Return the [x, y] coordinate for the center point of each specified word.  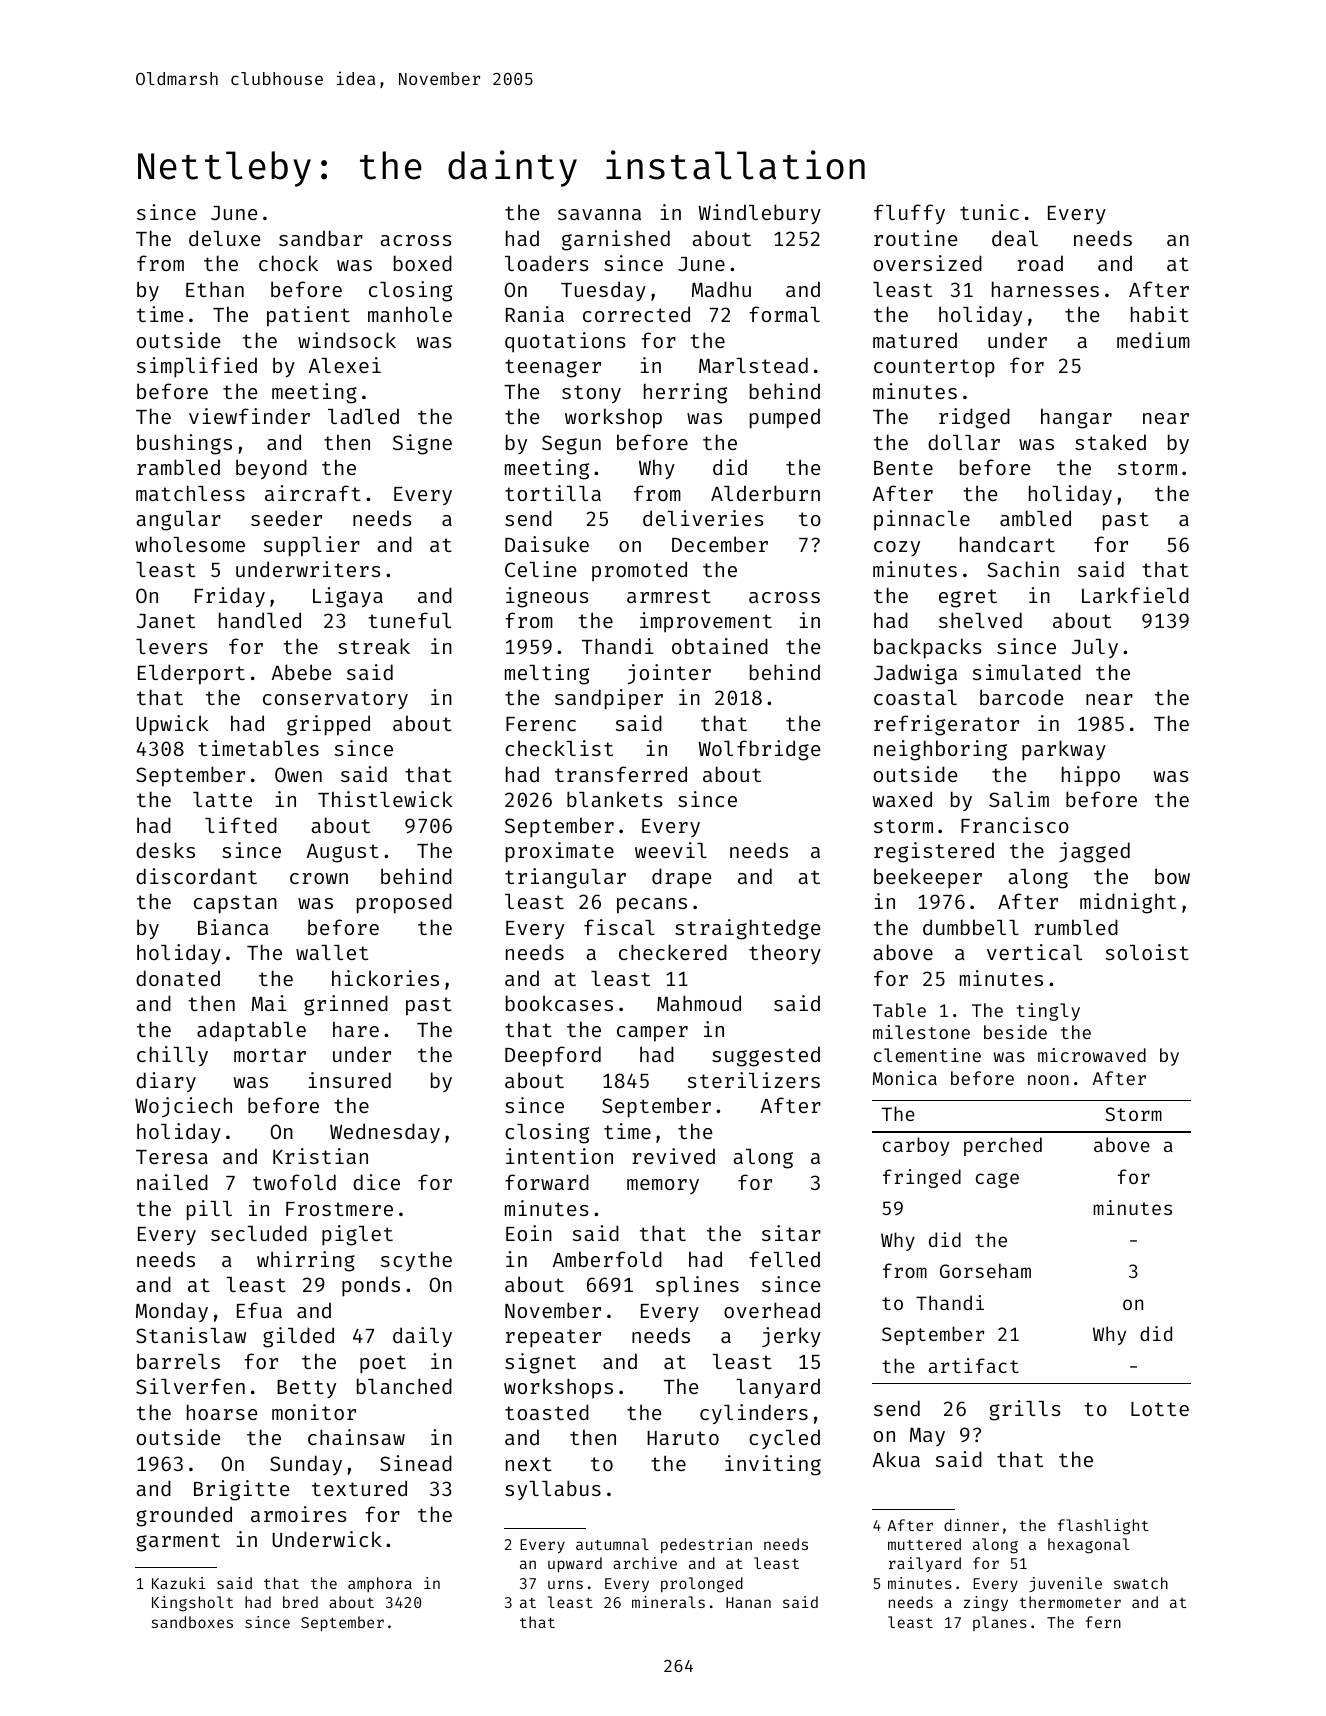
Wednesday [385, 1133]
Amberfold [607, 1259]
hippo [1091, 776]
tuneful [409, 620]
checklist [559, 748]
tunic [989, 212]
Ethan [215, 289]
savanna [599, 214]
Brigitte [241, 1490]
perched [1003, 1146]
